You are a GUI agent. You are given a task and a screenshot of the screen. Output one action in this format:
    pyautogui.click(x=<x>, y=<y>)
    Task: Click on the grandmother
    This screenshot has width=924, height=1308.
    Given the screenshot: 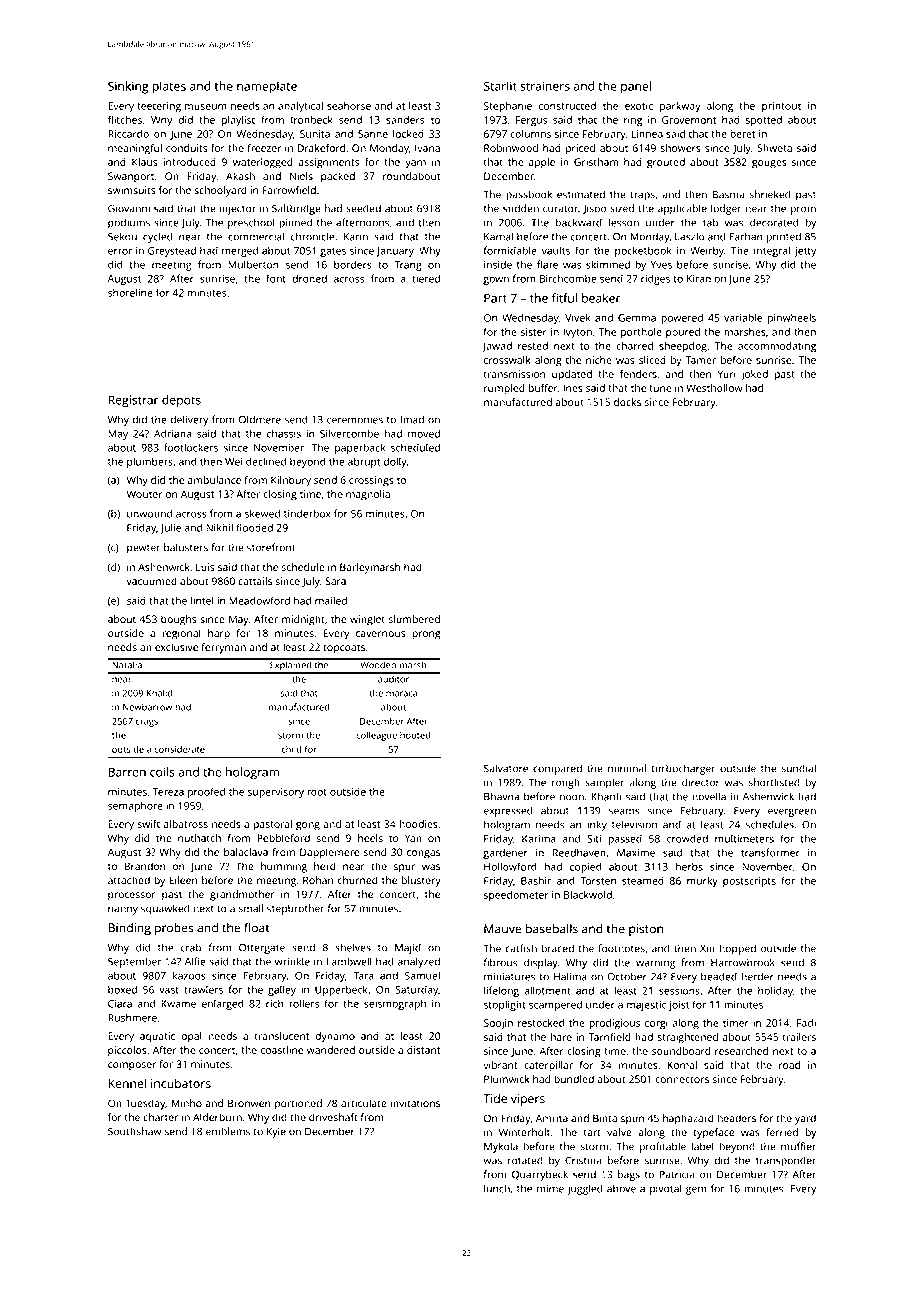 What is the action you would take?
    pyautogui.click(x=242, y=895)
